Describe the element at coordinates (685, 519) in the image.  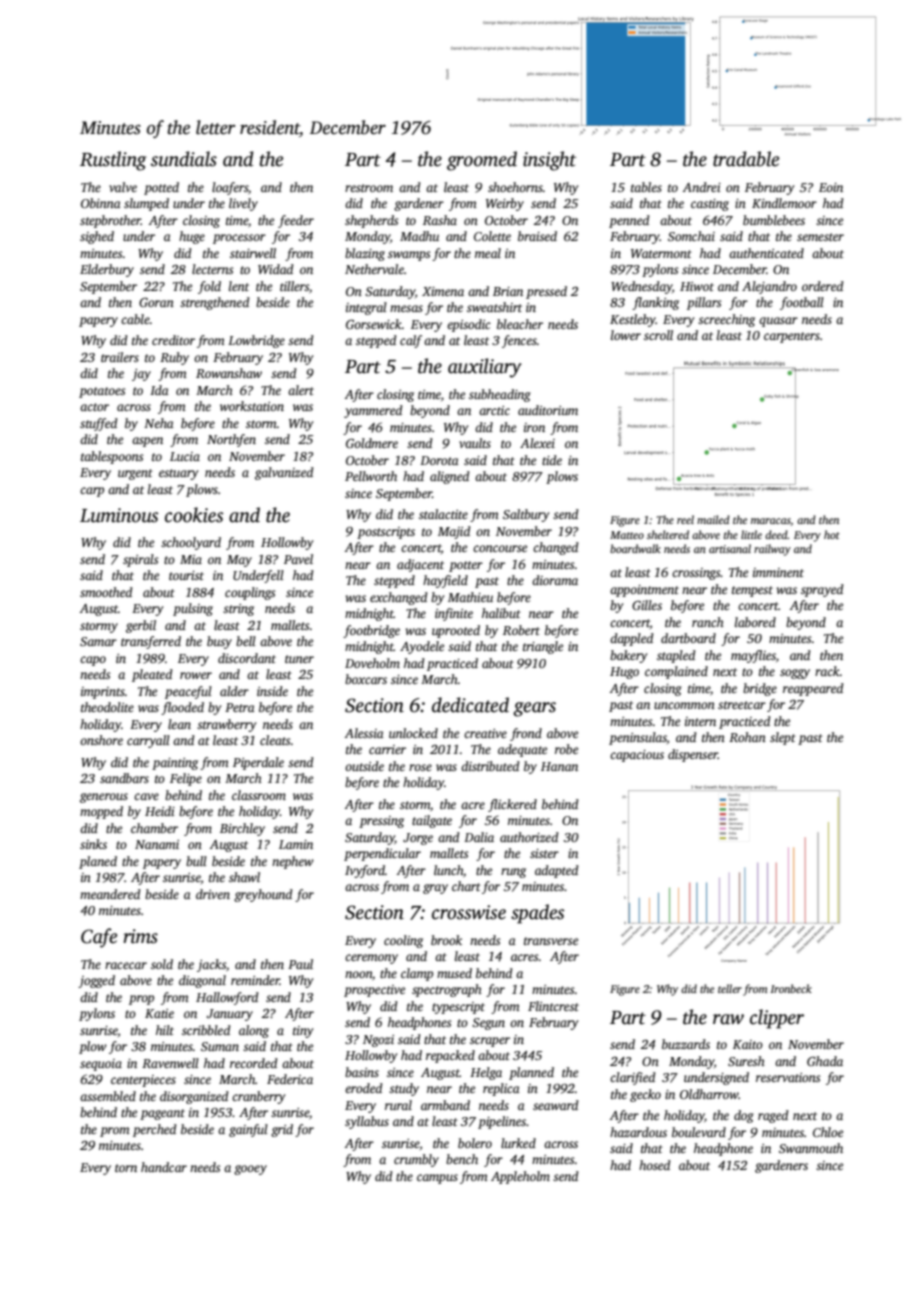
I see `reel` at that location.
